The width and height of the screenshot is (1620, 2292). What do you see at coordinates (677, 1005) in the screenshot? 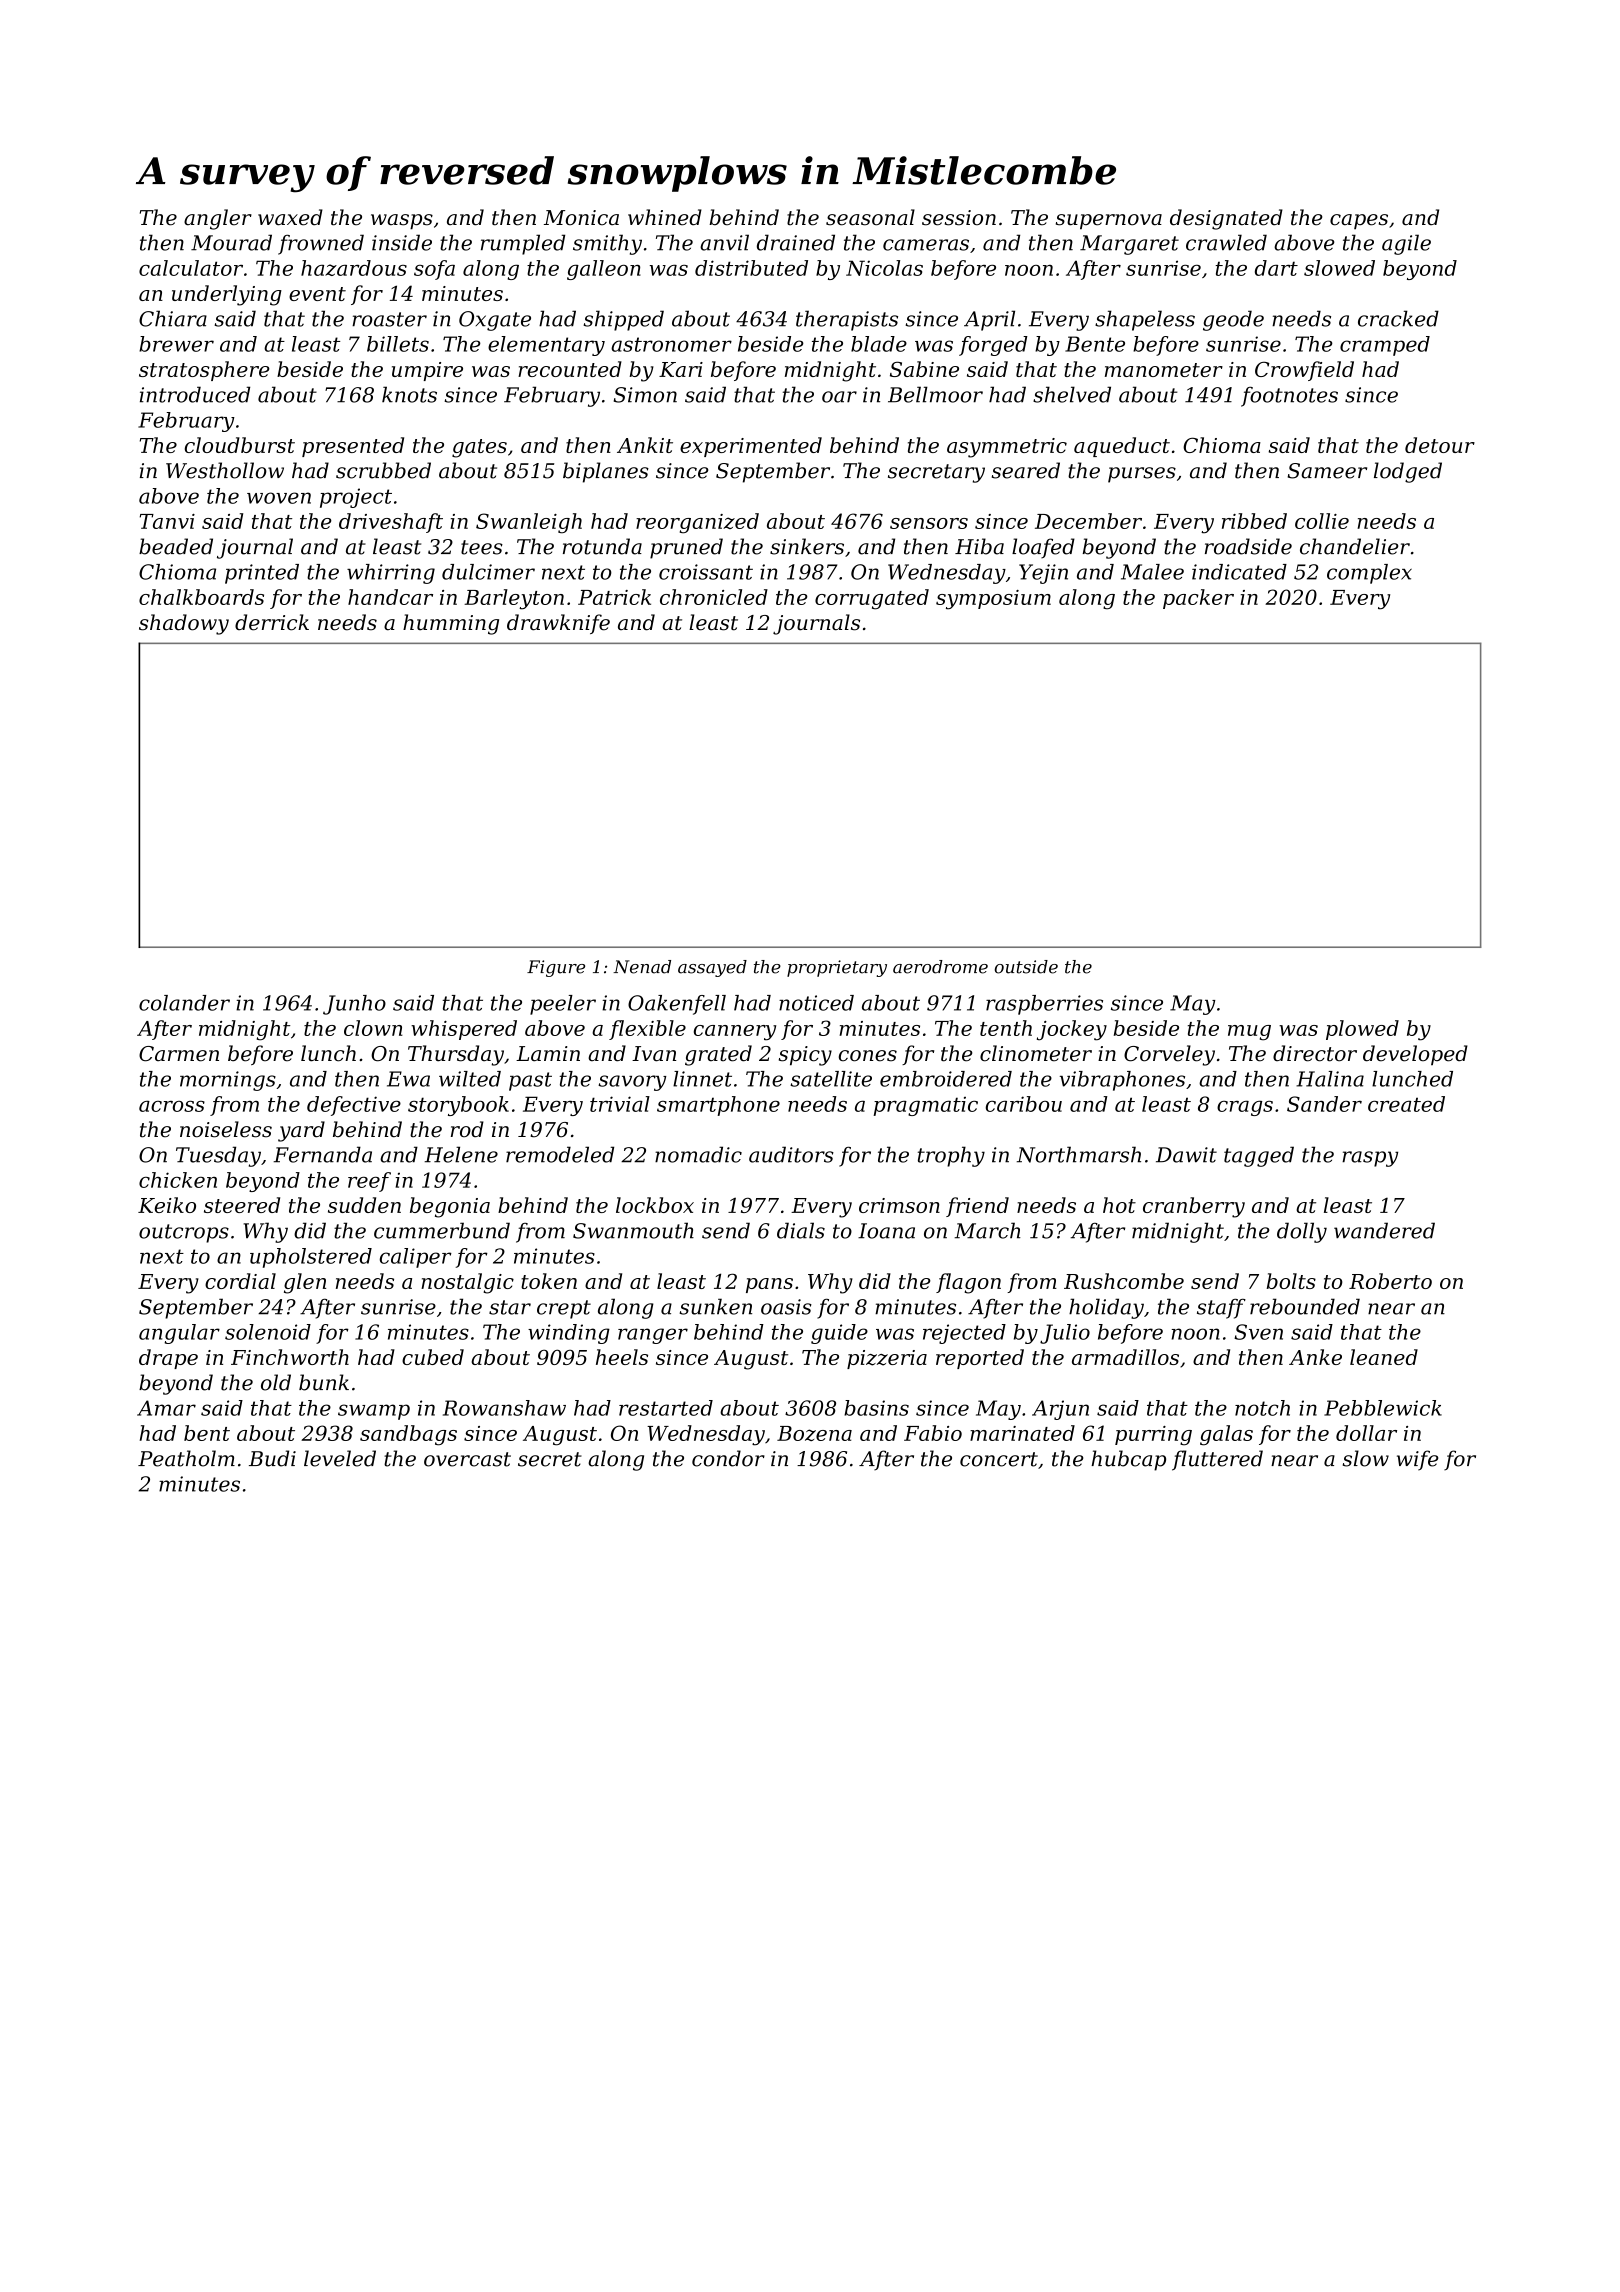
I see `Oakenfell` at bounding box center [677, 1005].
